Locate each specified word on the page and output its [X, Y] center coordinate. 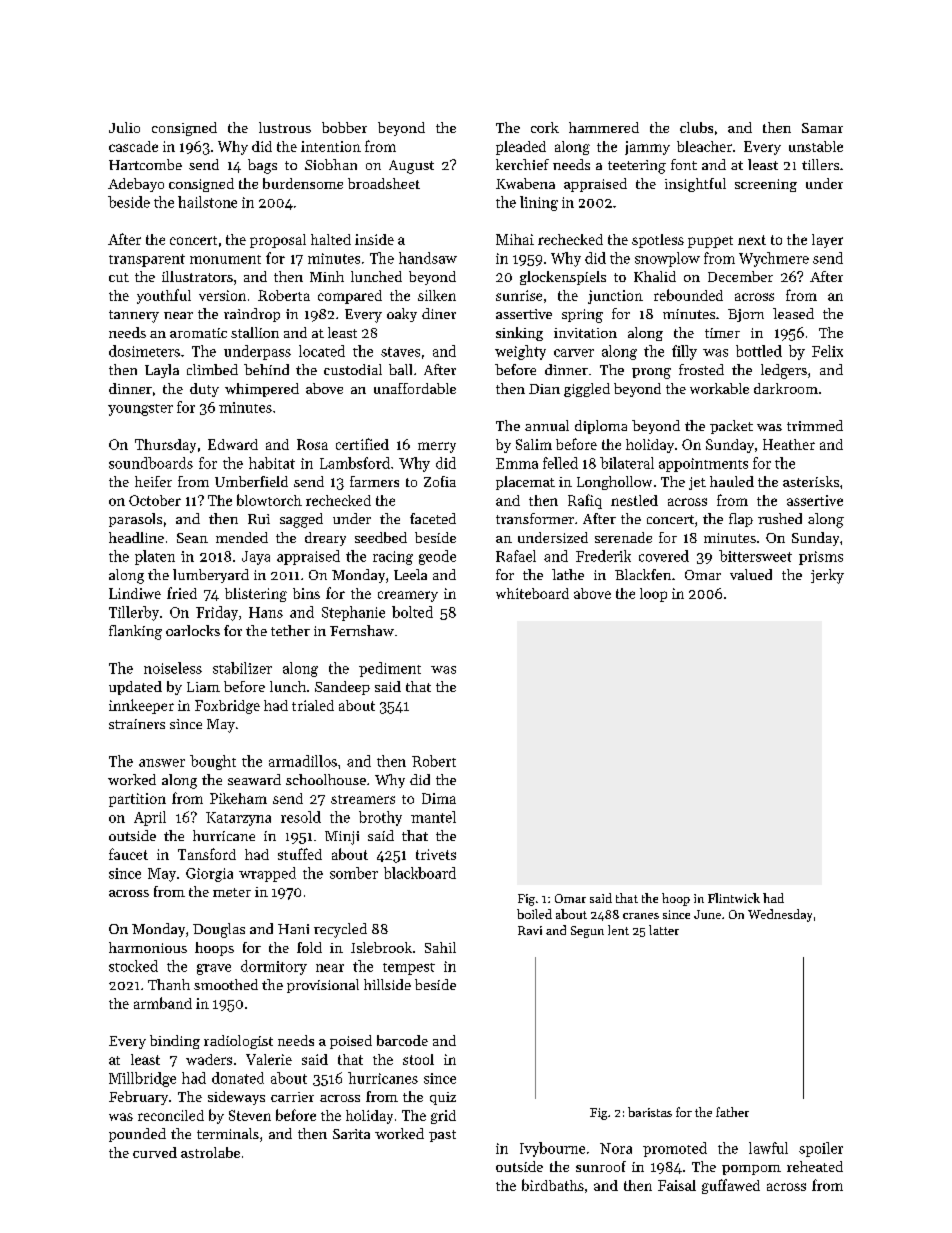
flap [741, 520]
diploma [601, 427]
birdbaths [553, 1185]
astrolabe [210, 1152]
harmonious [148, 947]
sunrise [519, 295]
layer [827, 241]
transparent [147, 260]
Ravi [530, 930]
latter [664, 930]
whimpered [262, 390]
